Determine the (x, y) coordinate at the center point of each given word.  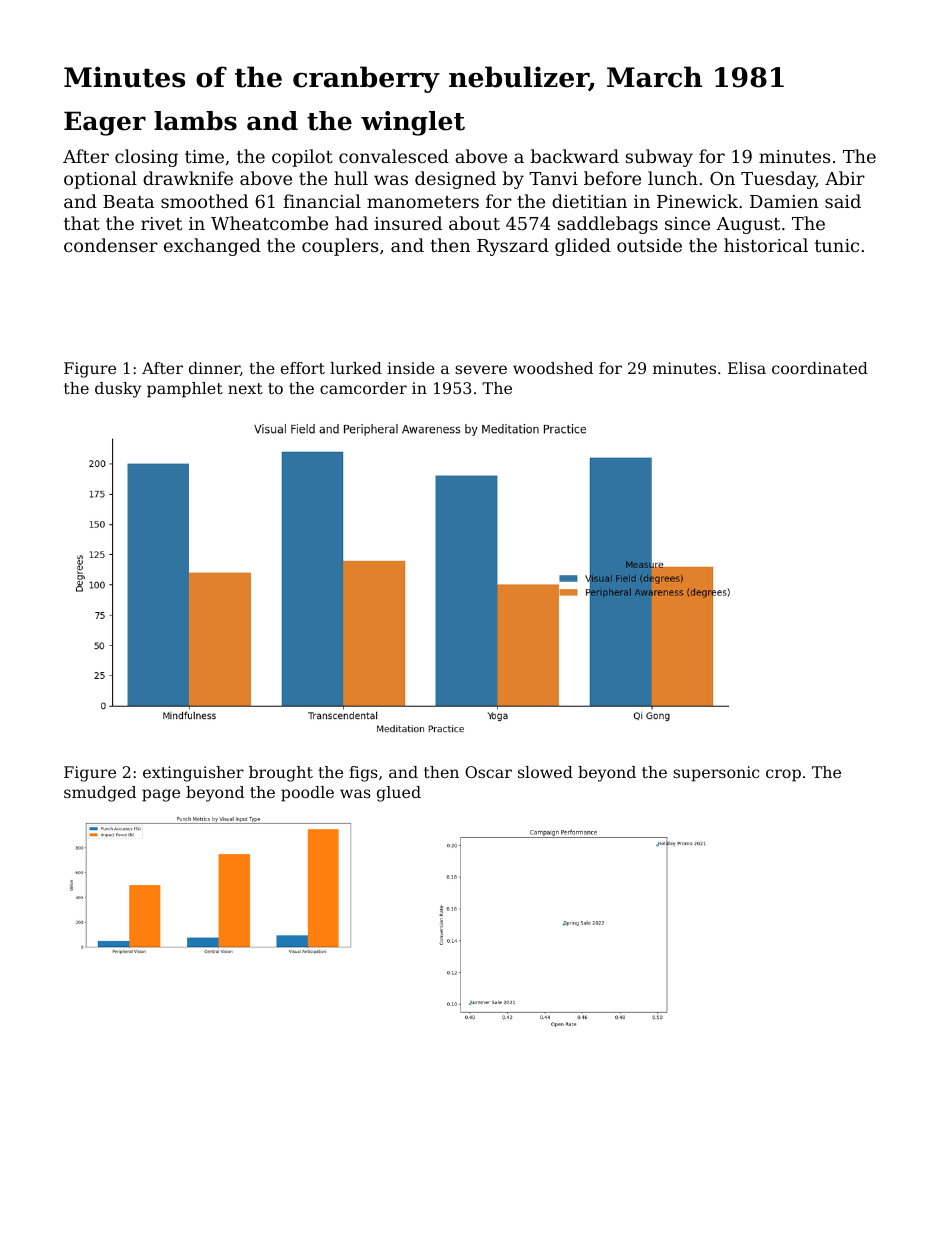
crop (783, 775)
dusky (118, 390)
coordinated (820, 368)
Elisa (747, 368)
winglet (413, 123)
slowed (545, 772)
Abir (845, 178)
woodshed (553, 368)
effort (303, 368)
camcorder (363, 388)
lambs (195, 121)
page (161, 795)
